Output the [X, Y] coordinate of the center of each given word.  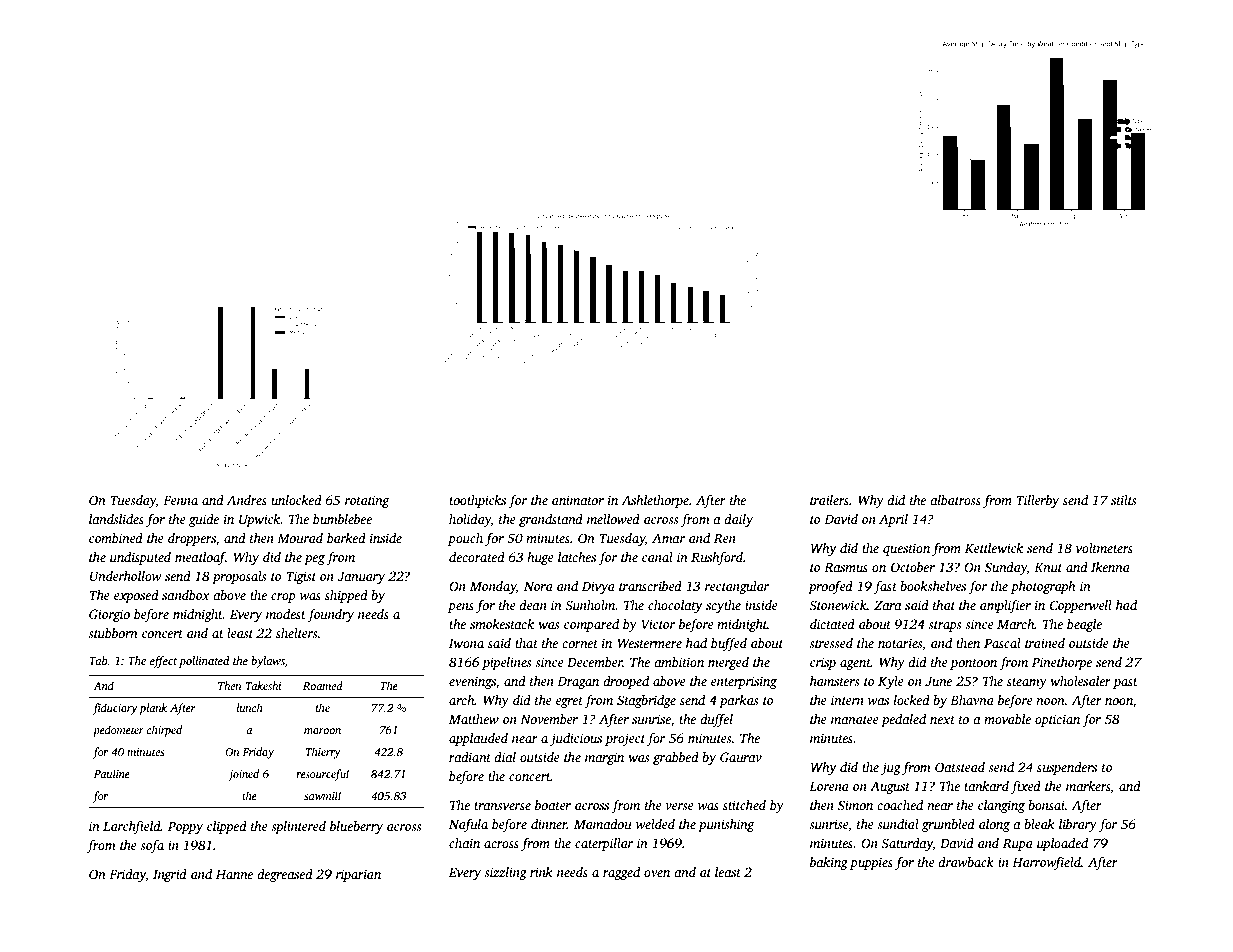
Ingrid [170, 875]
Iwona [466, 643]
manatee [855, 720]
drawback [966, 862]
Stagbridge [646, 701]
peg [314, 560]
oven [657, 873]
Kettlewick [994, 548]
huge [540, 558]
